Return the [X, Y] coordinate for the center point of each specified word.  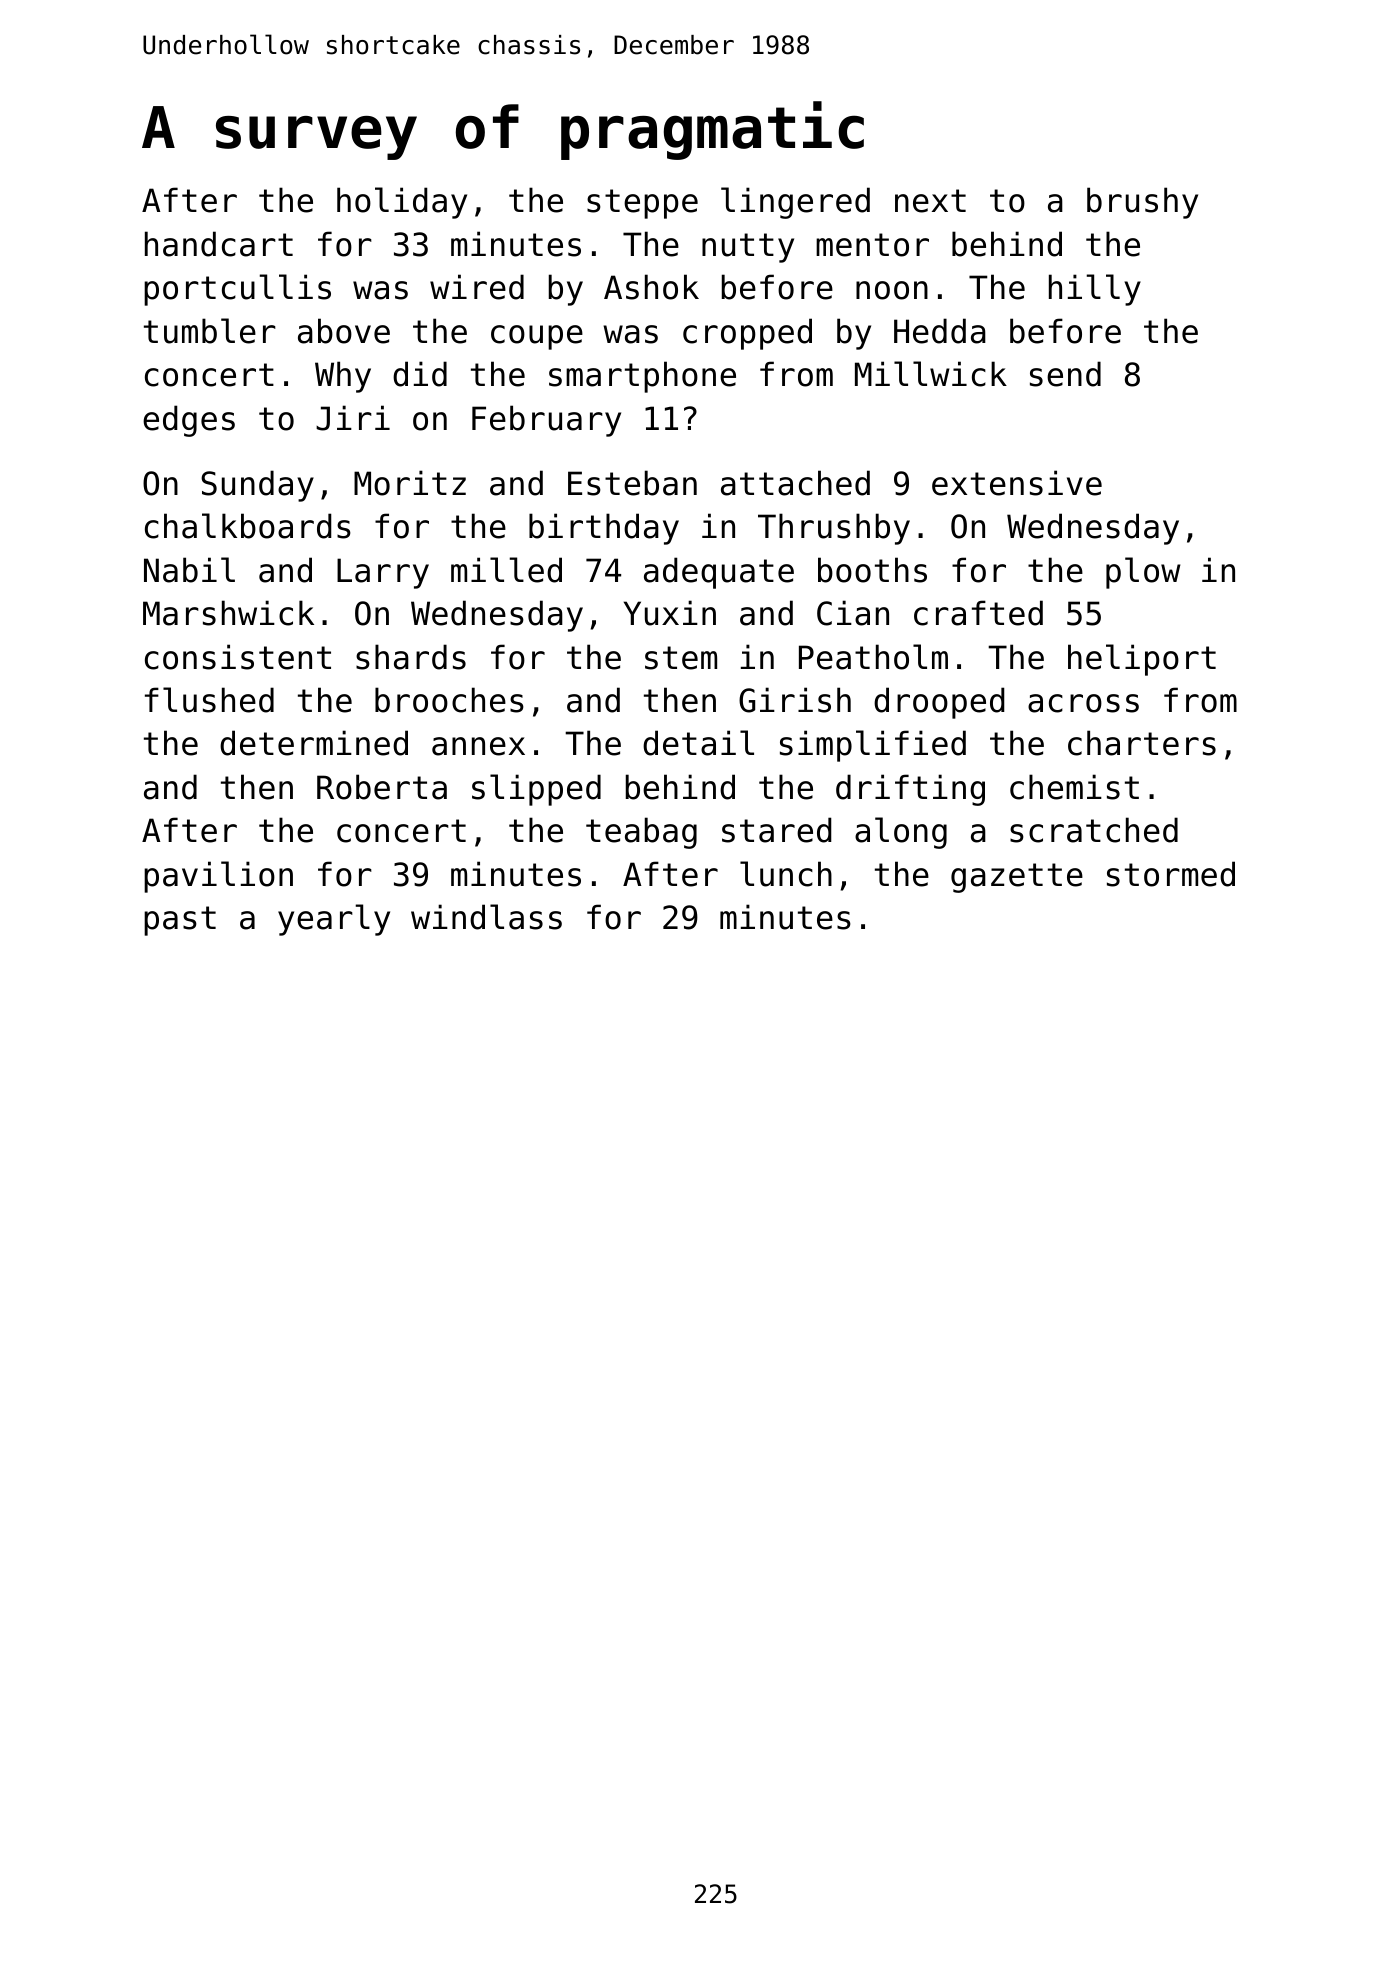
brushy [1142, 203]
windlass [486, 917]
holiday [402, 203]
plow [1143, 573]
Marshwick [228, 613]
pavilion [218, 877]
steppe [642, 204]
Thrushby [834, 529]
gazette [1017, 878]
